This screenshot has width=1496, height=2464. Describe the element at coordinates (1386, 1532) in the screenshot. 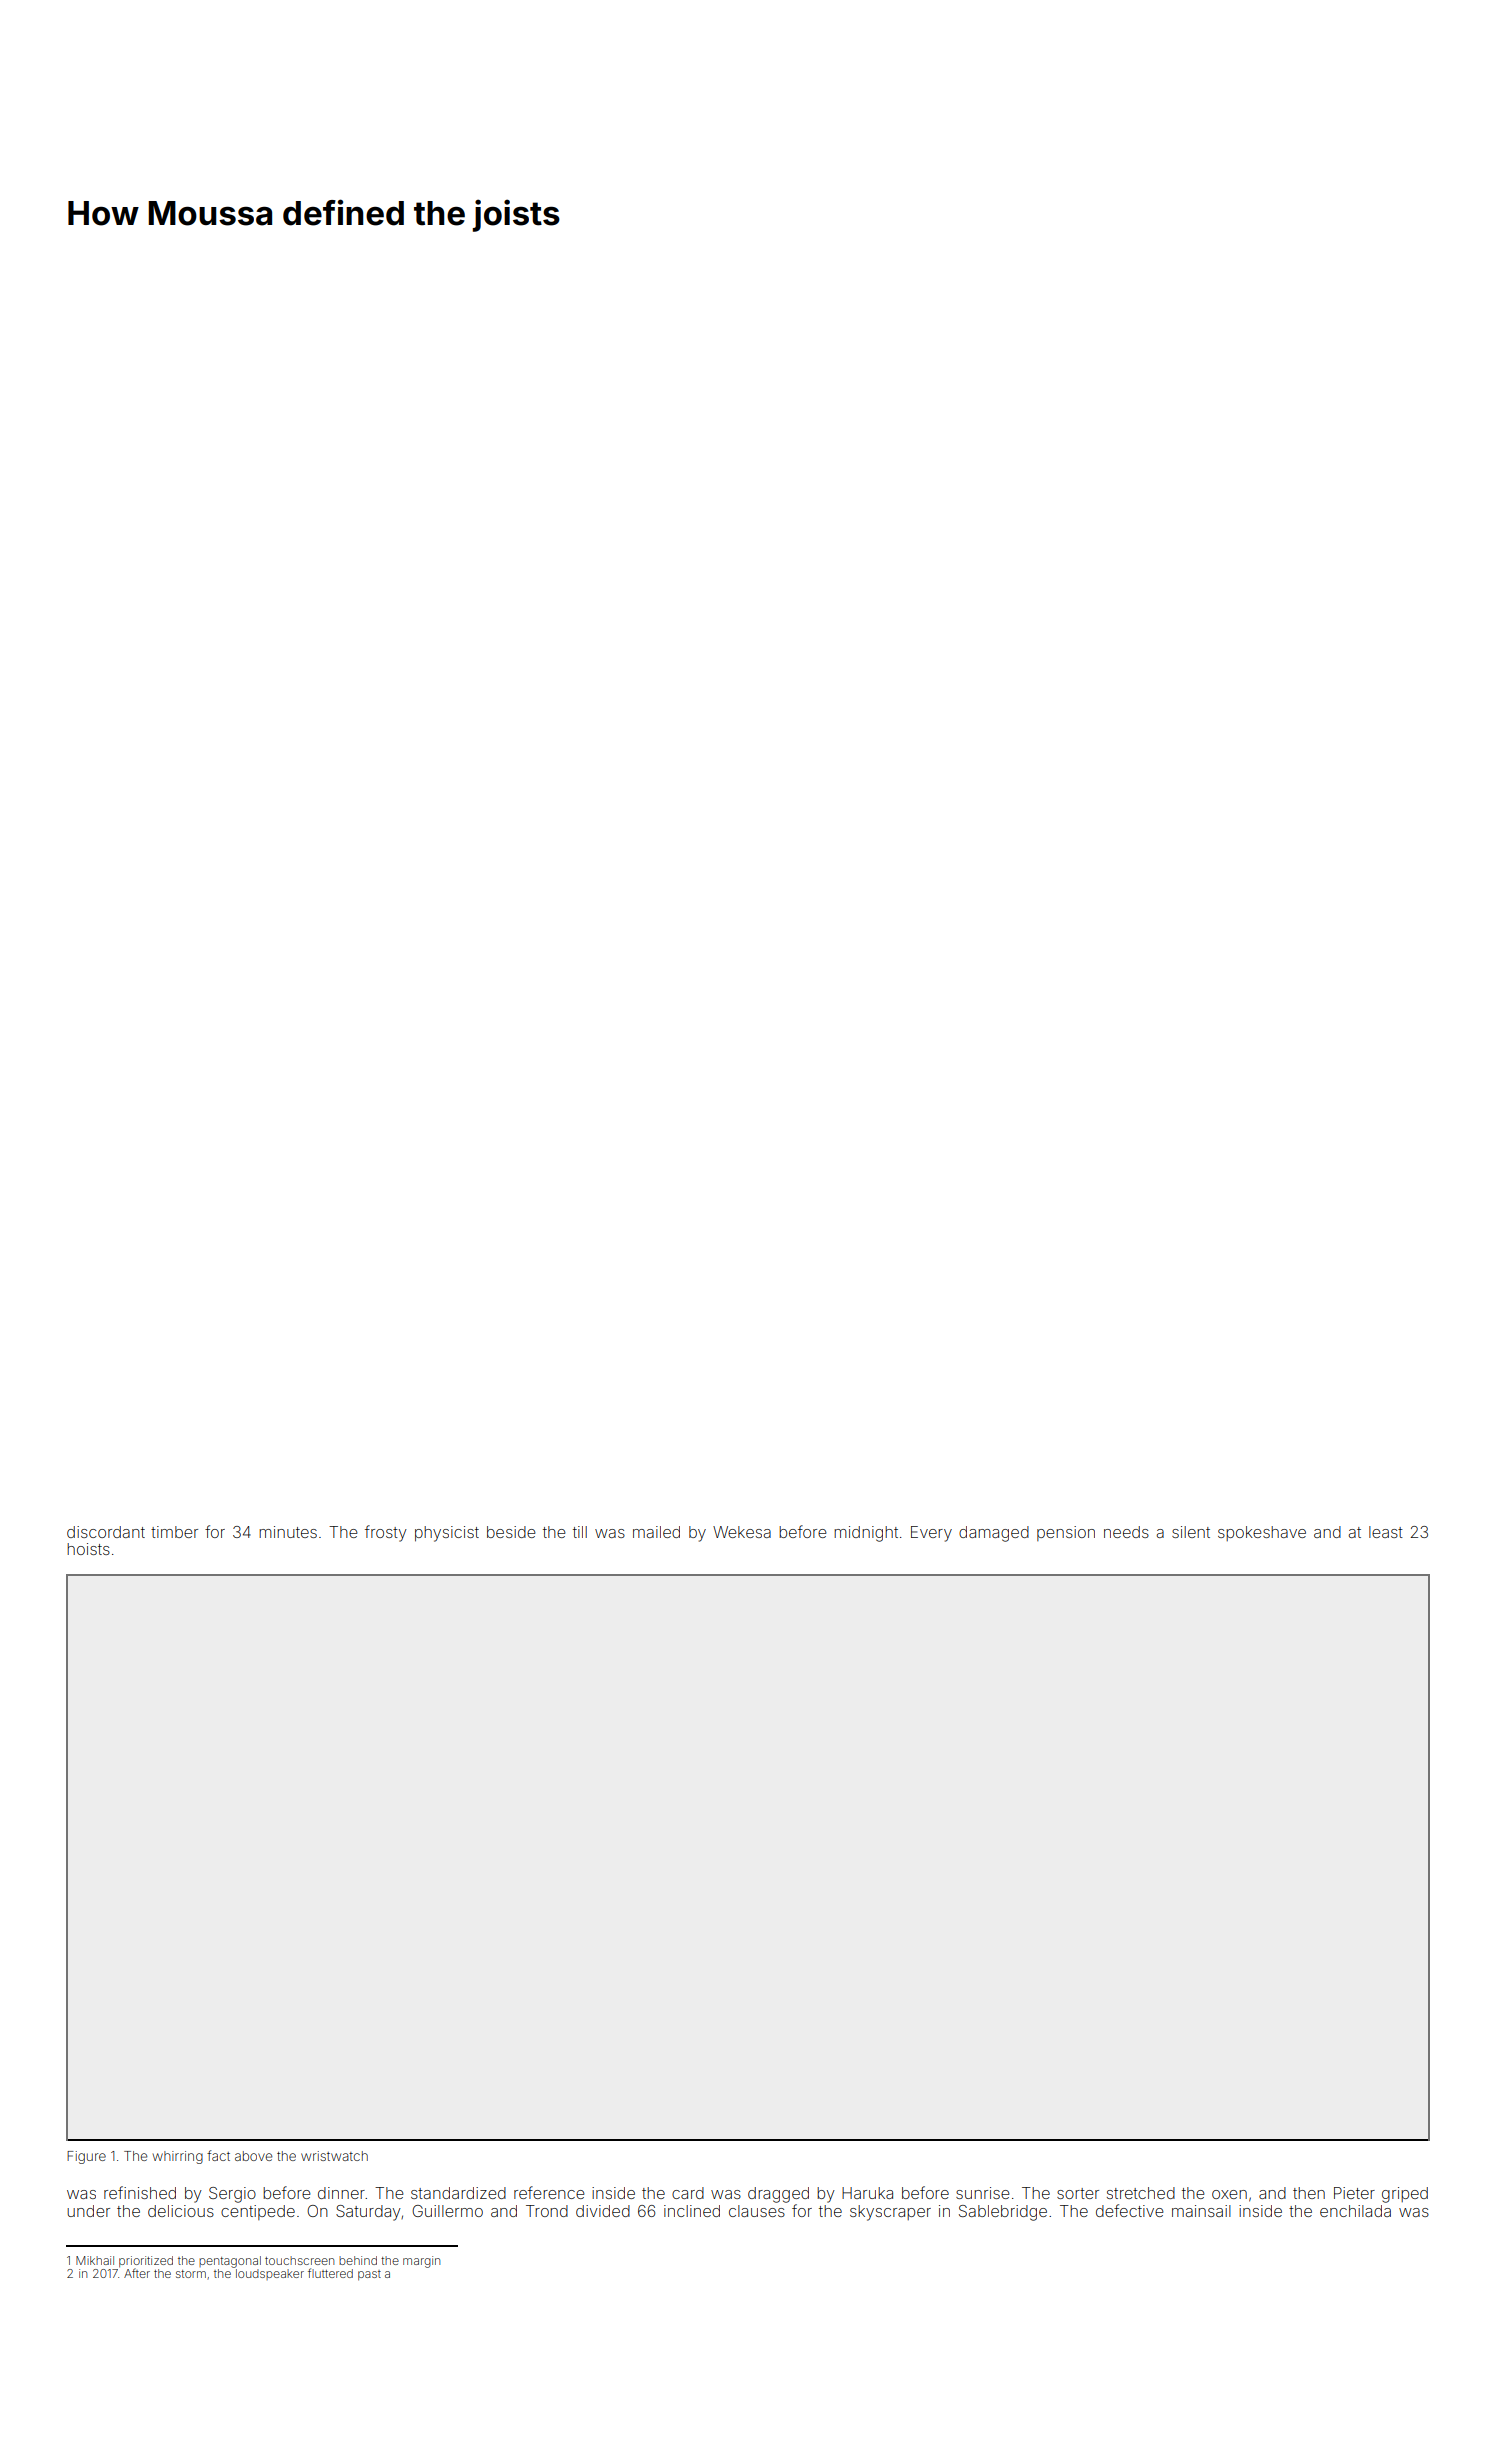

I see `least` at that location.
